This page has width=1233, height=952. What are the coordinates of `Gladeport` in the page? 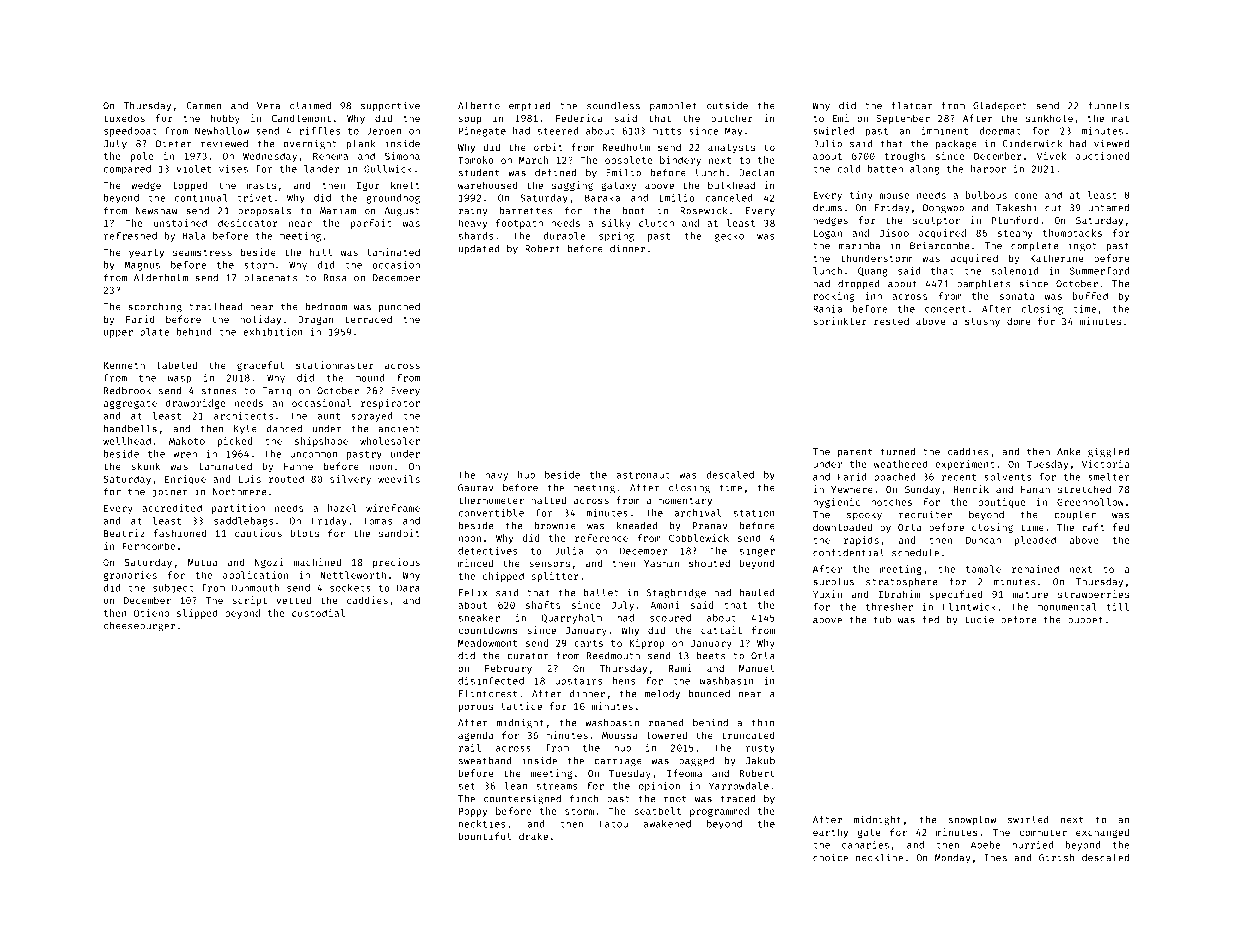 It's located at (1000, 107).
